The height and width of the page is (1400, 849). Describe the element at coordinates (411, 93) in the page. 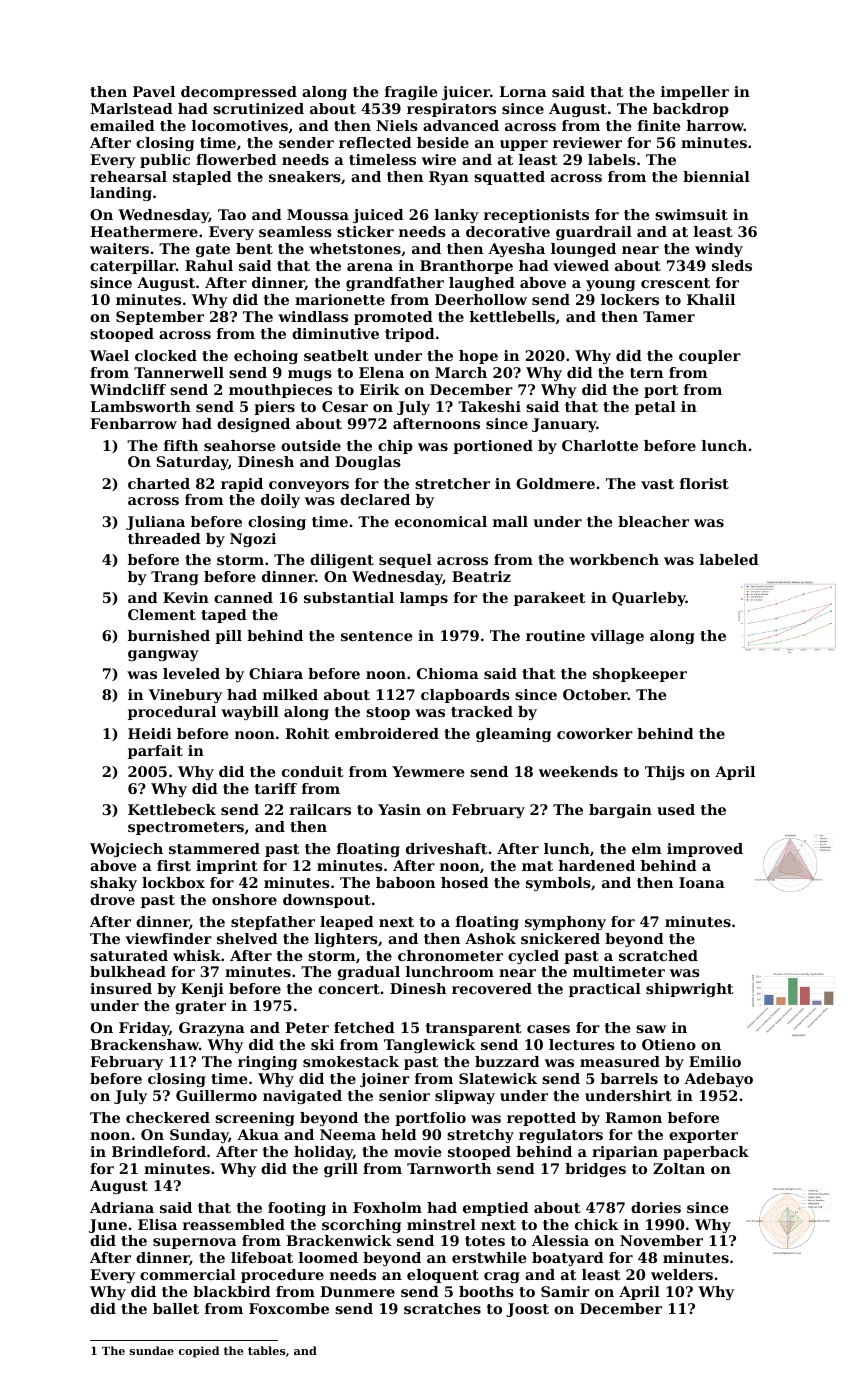

I see `fragile` at that location.
